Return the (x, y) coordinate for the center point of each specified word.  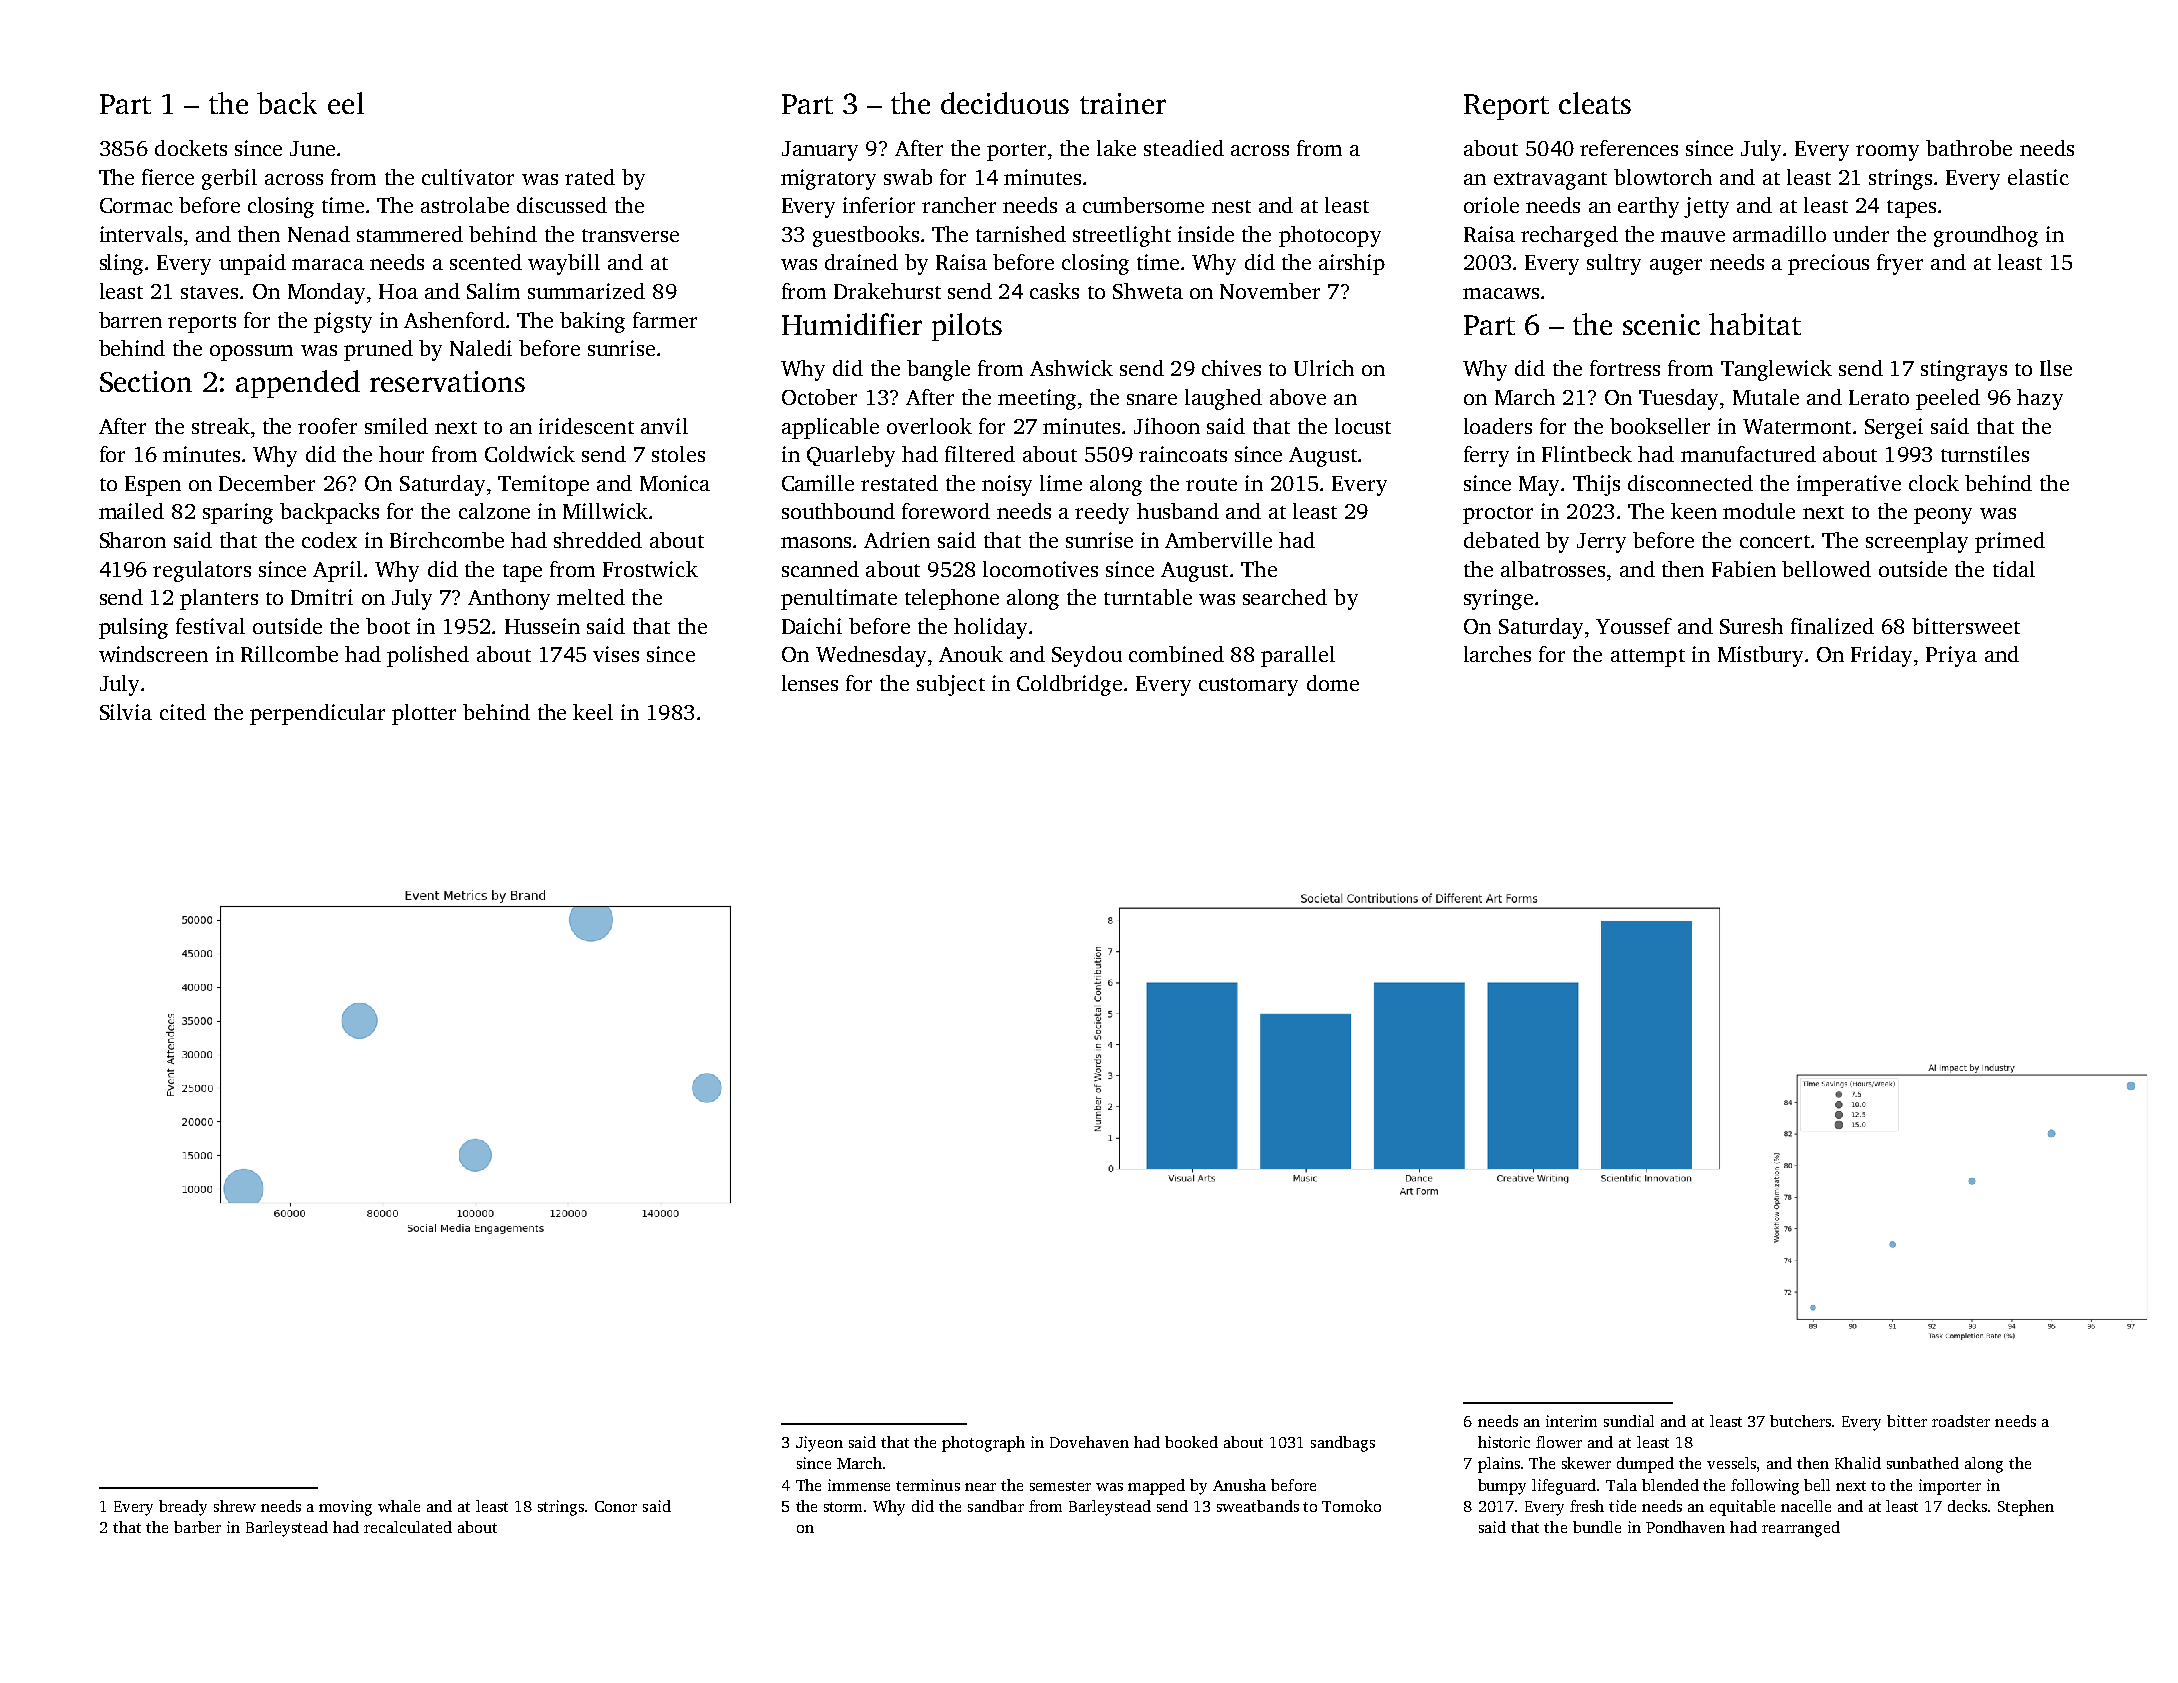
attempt (1648, 658)
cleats (1595, 103)
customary (1248, 687)
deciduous (1005, 103)
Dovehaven (1089, 1442)
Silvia (126, 712)
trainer (1123, 103)
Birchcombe (447, 540)
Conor (616, 1506)
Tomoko (1351, 1506)
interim (1571, 1421)
